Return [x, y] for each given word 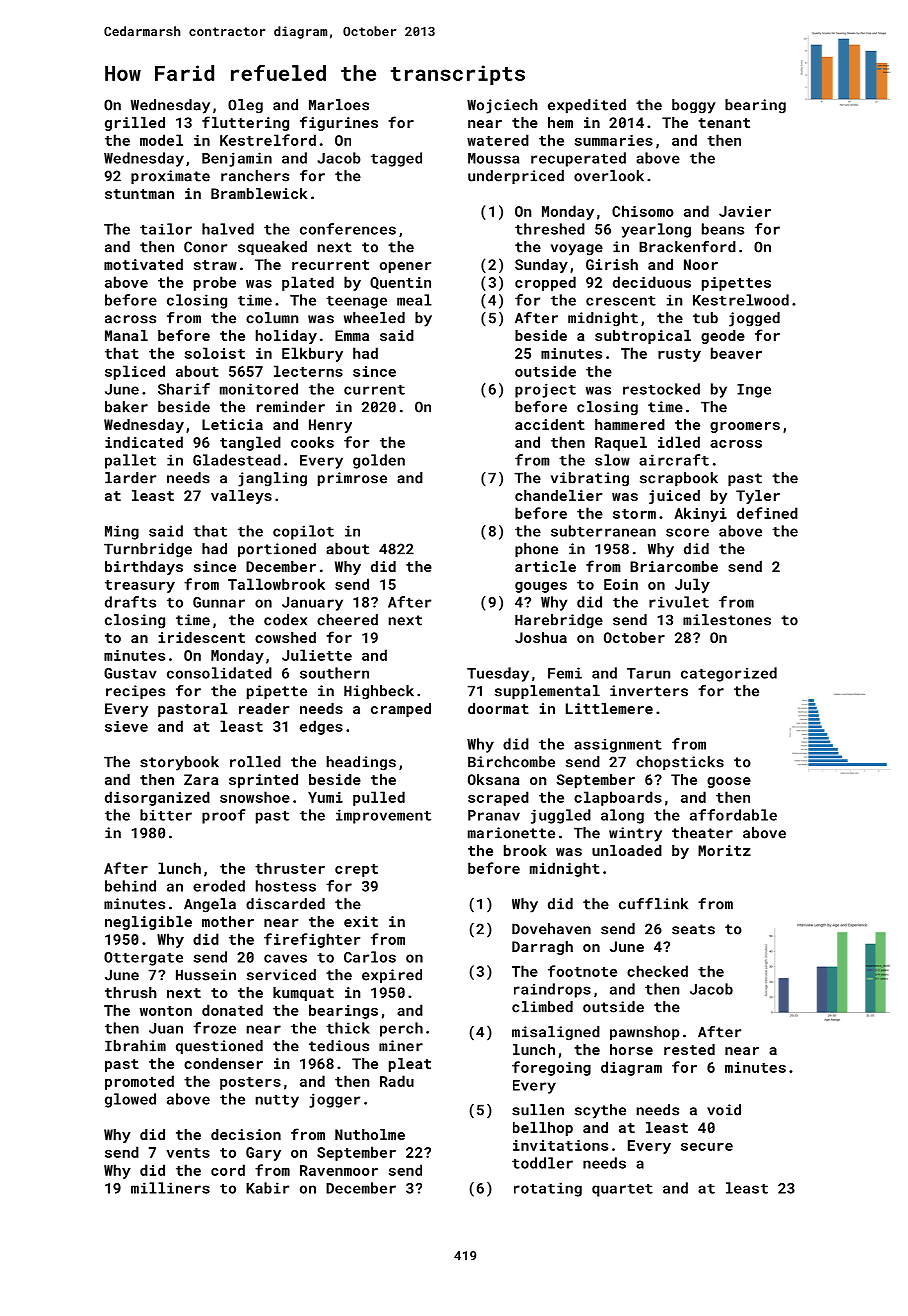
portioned [277, 550]
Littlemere [609, 708]
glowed [130, 1100]
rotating [548, 1189]
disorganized [157, 798]
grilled [135, 124]
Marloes [339, 105]
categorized [729, 674]
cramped [401, 710]
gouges [541, 587]
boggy [694, 106]
